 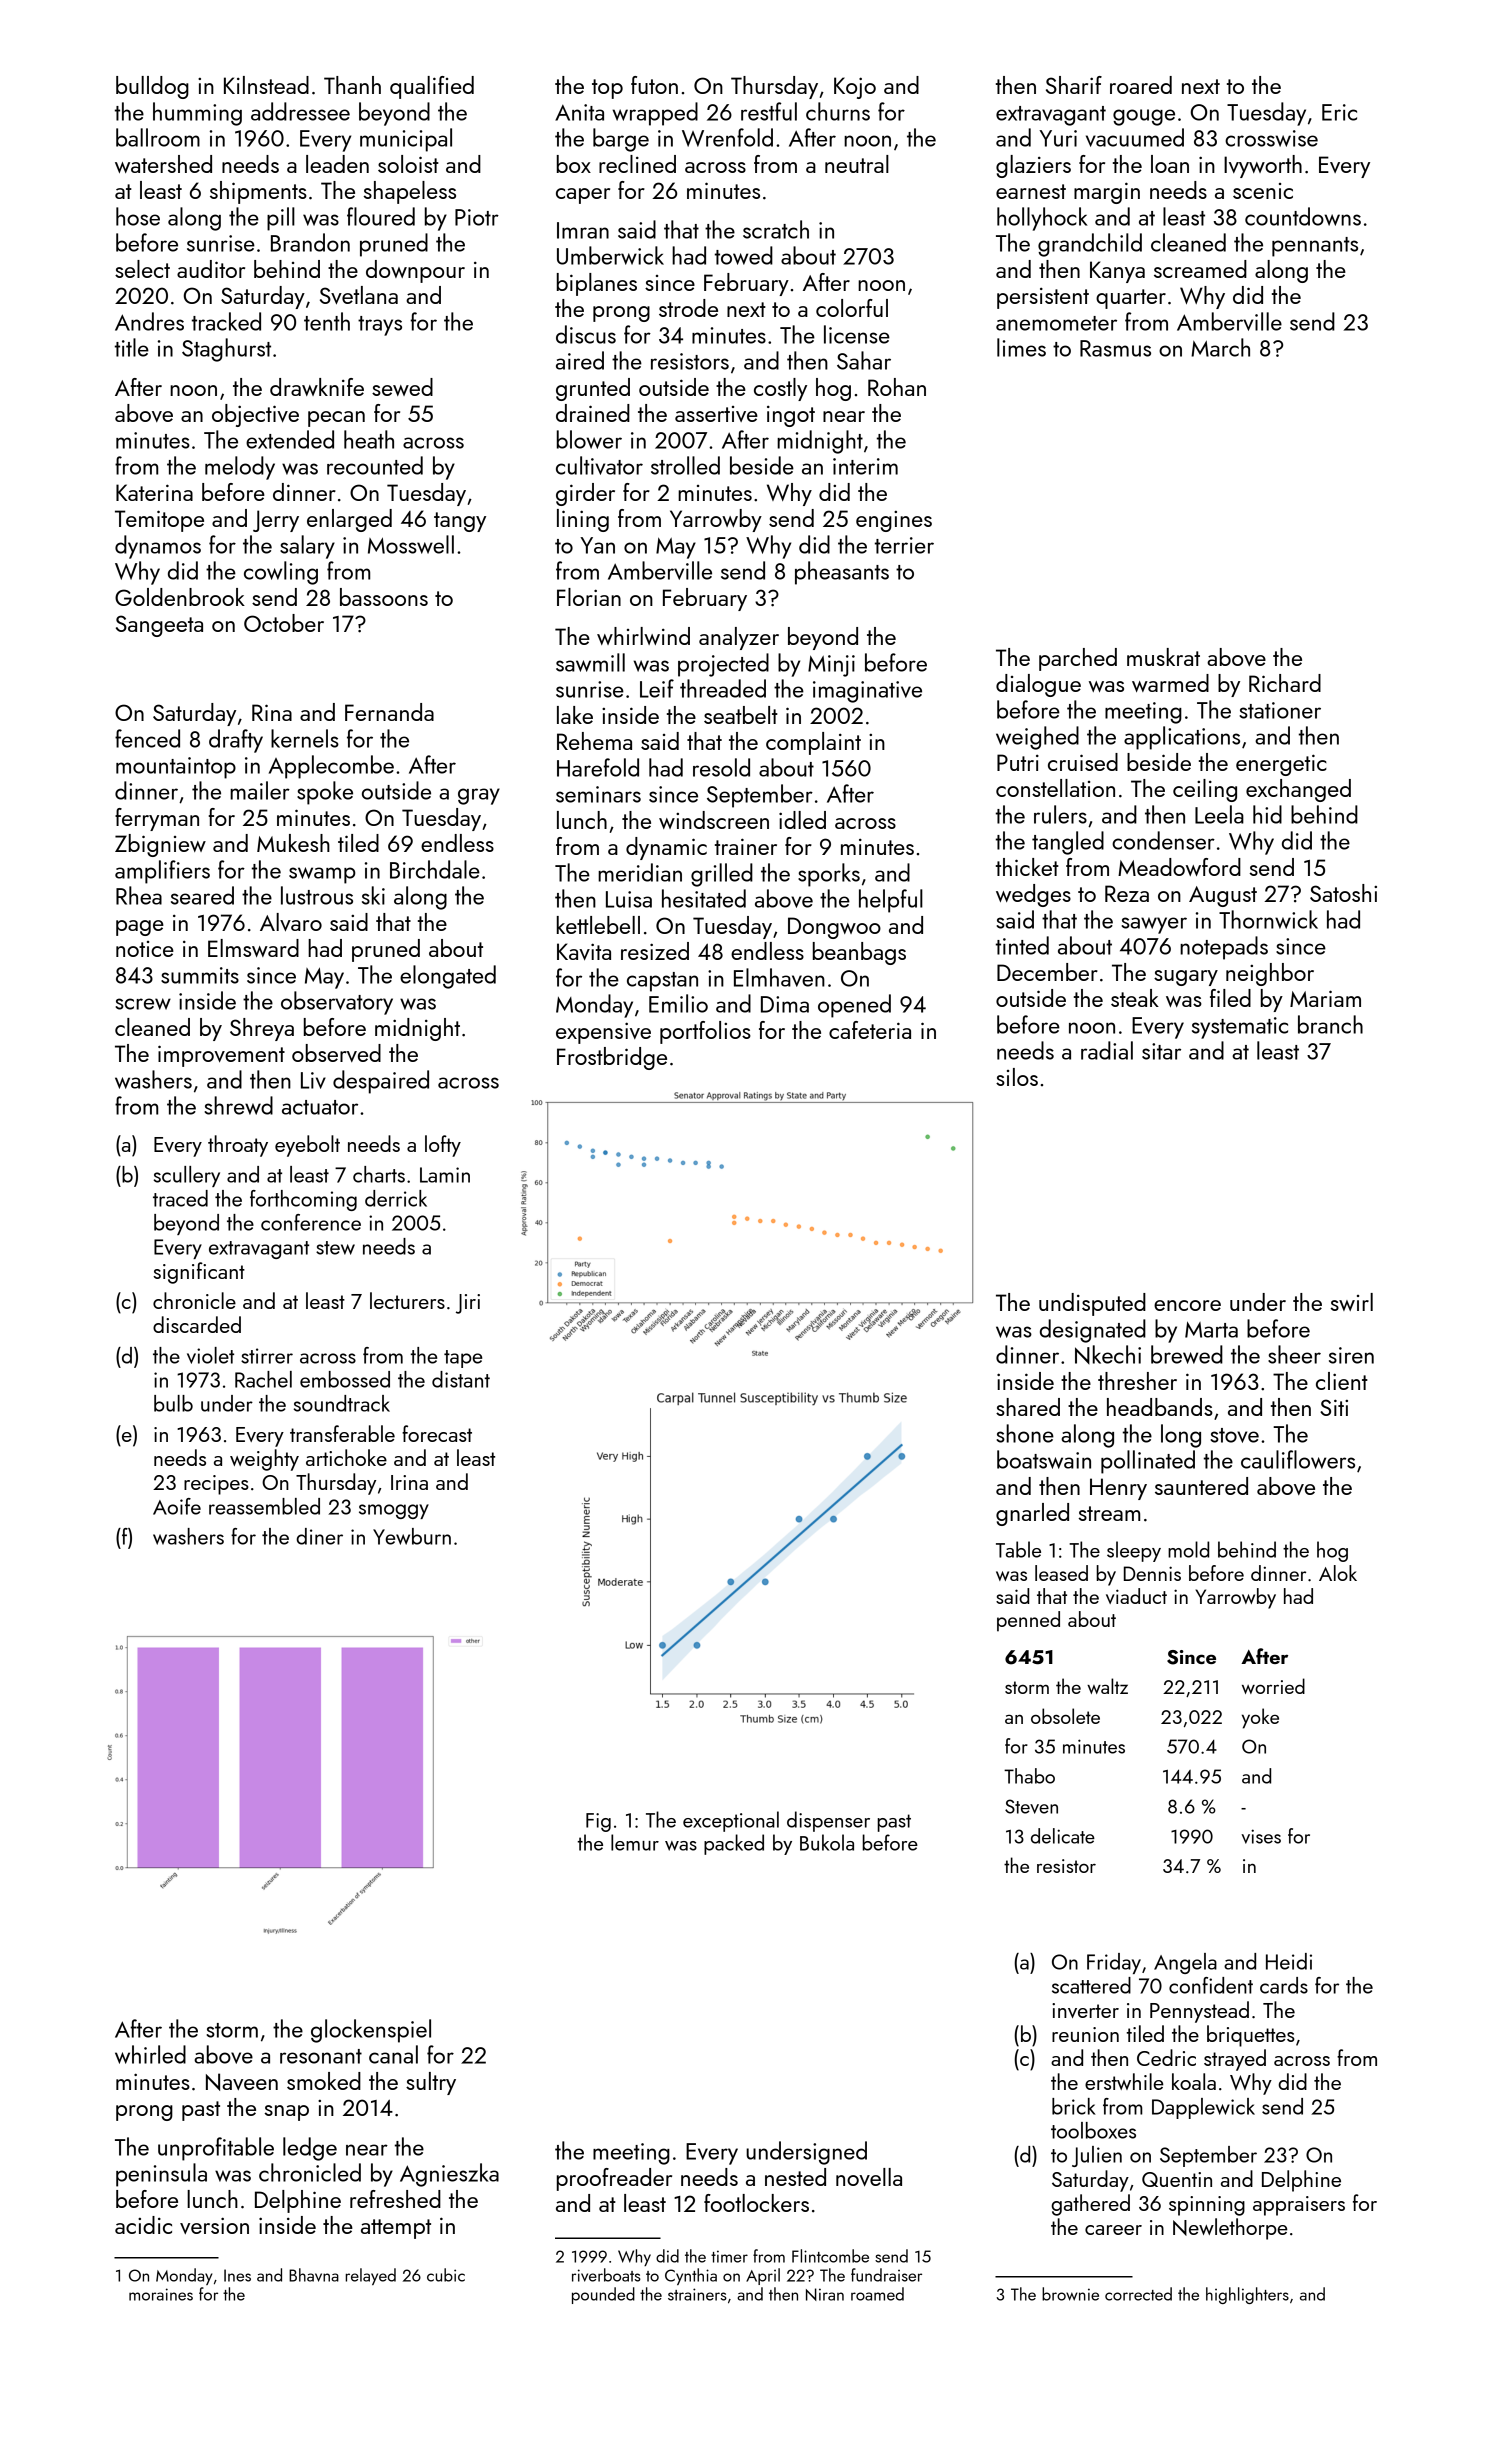 What do you see at coordinates (389, 712) in the screenshot?
I see `Fernanda` at bounding box center [389, 712].
